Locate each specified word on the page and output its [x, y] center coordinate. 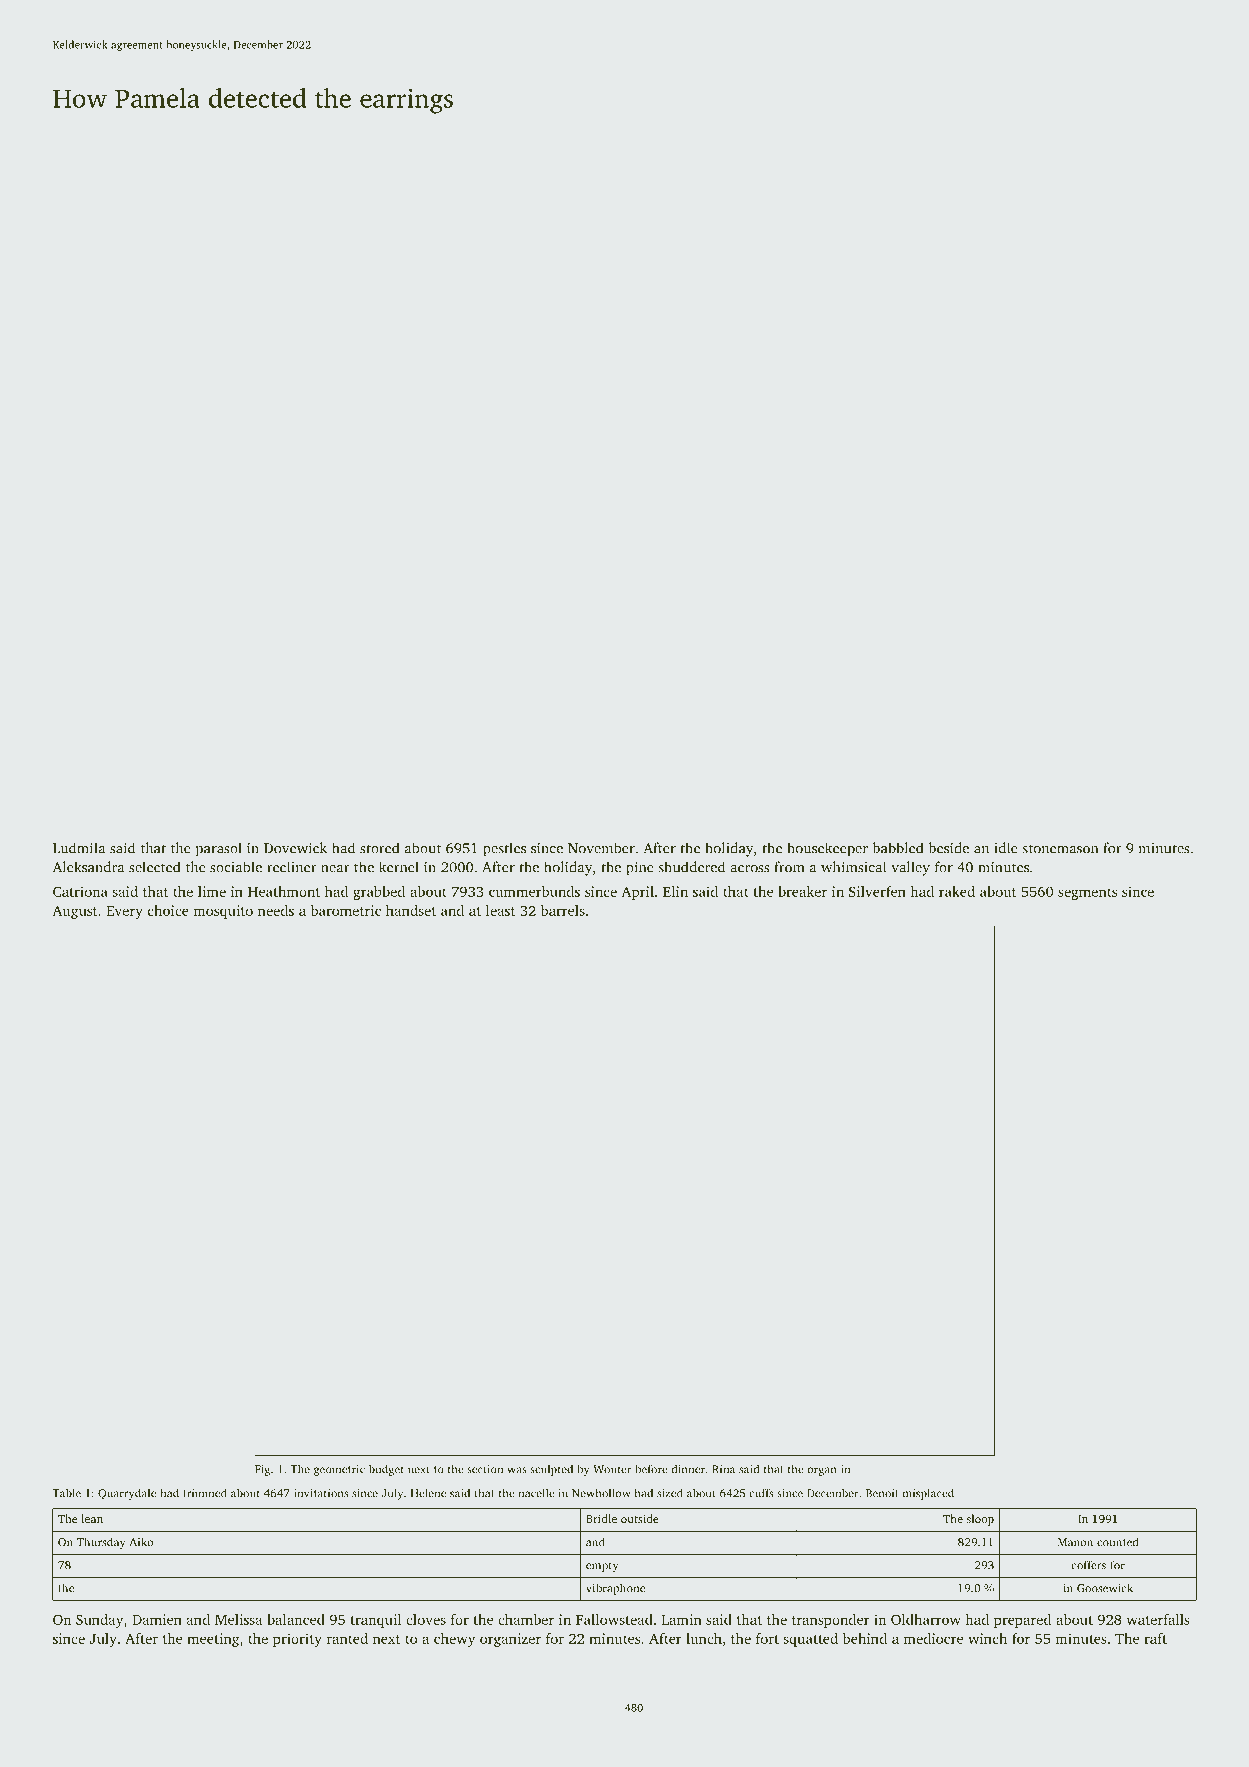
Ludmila [79, 848]
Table [66, 1493]
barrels [563, 910]
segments [1087, 894]
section [485, 1469]
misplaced [928, 1494]
